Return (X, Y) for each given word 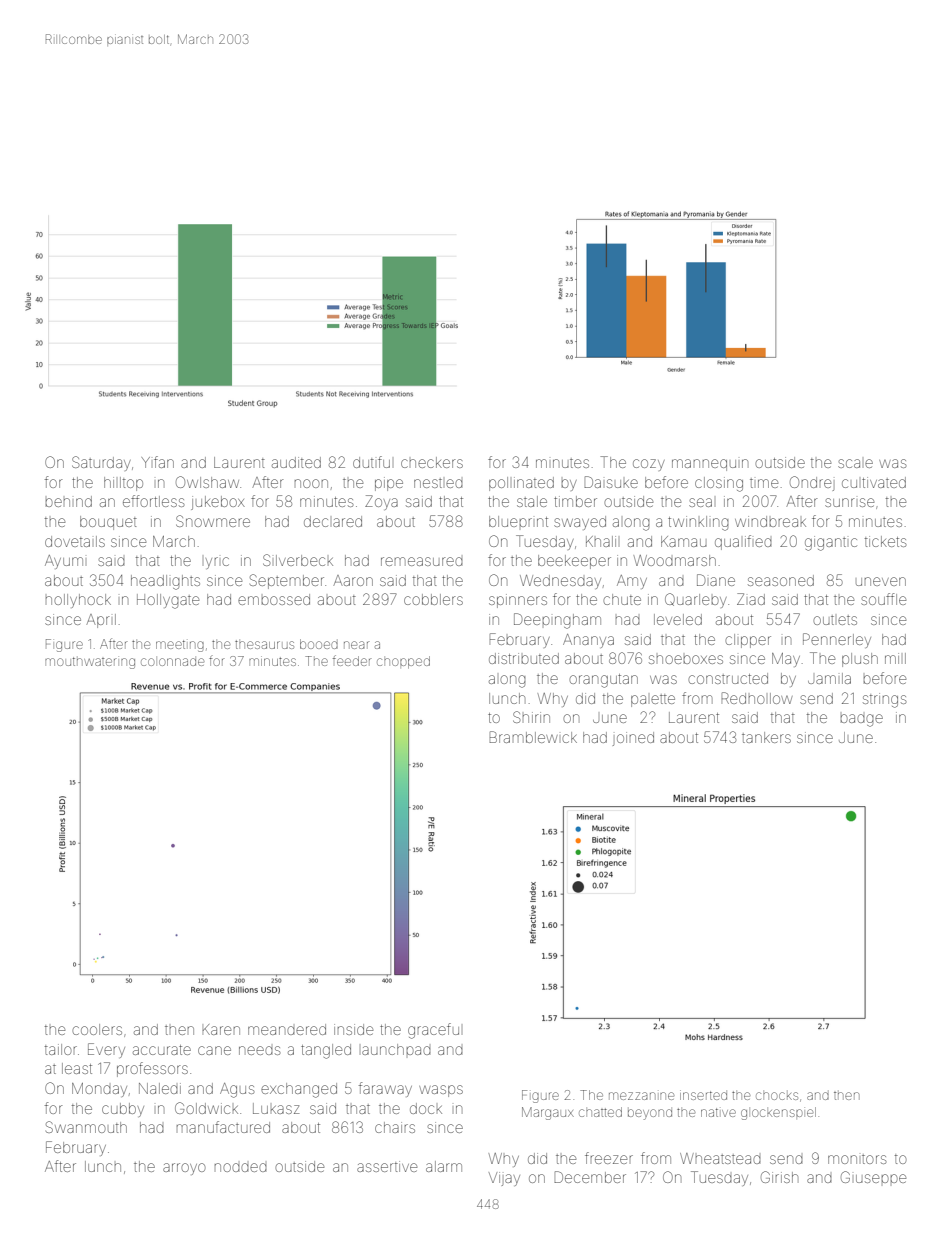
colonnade (172, 662)
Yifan (157, 462)
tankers (766, 737)
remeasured (422, 561)
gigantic (831, 543)
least (77, 1068)
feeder (352, 660)
